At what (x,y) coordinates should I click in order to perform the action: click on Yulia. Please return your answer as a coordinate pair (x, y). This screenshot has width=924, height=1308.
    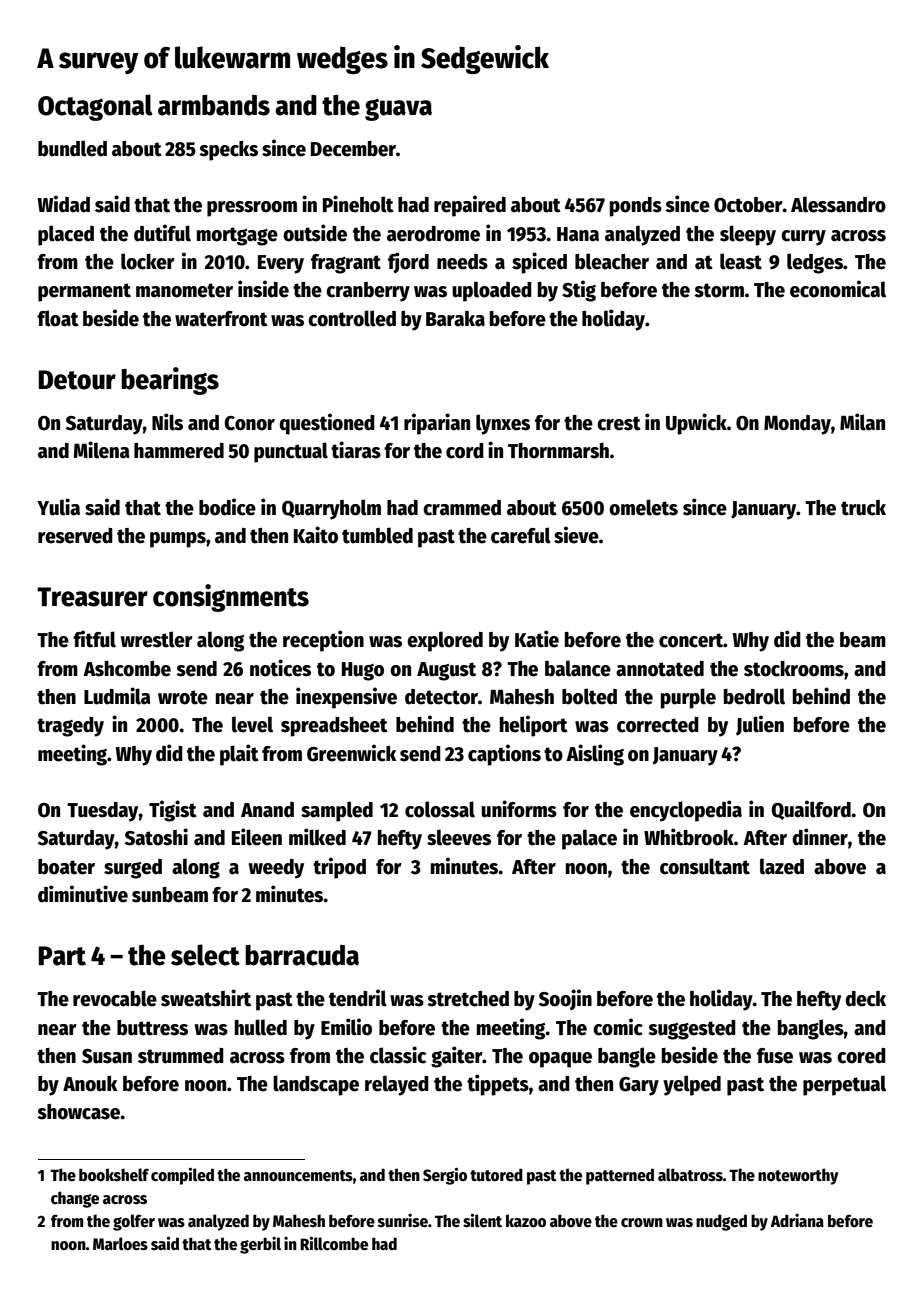
    Looking at the image, I should click on (58, 507).
